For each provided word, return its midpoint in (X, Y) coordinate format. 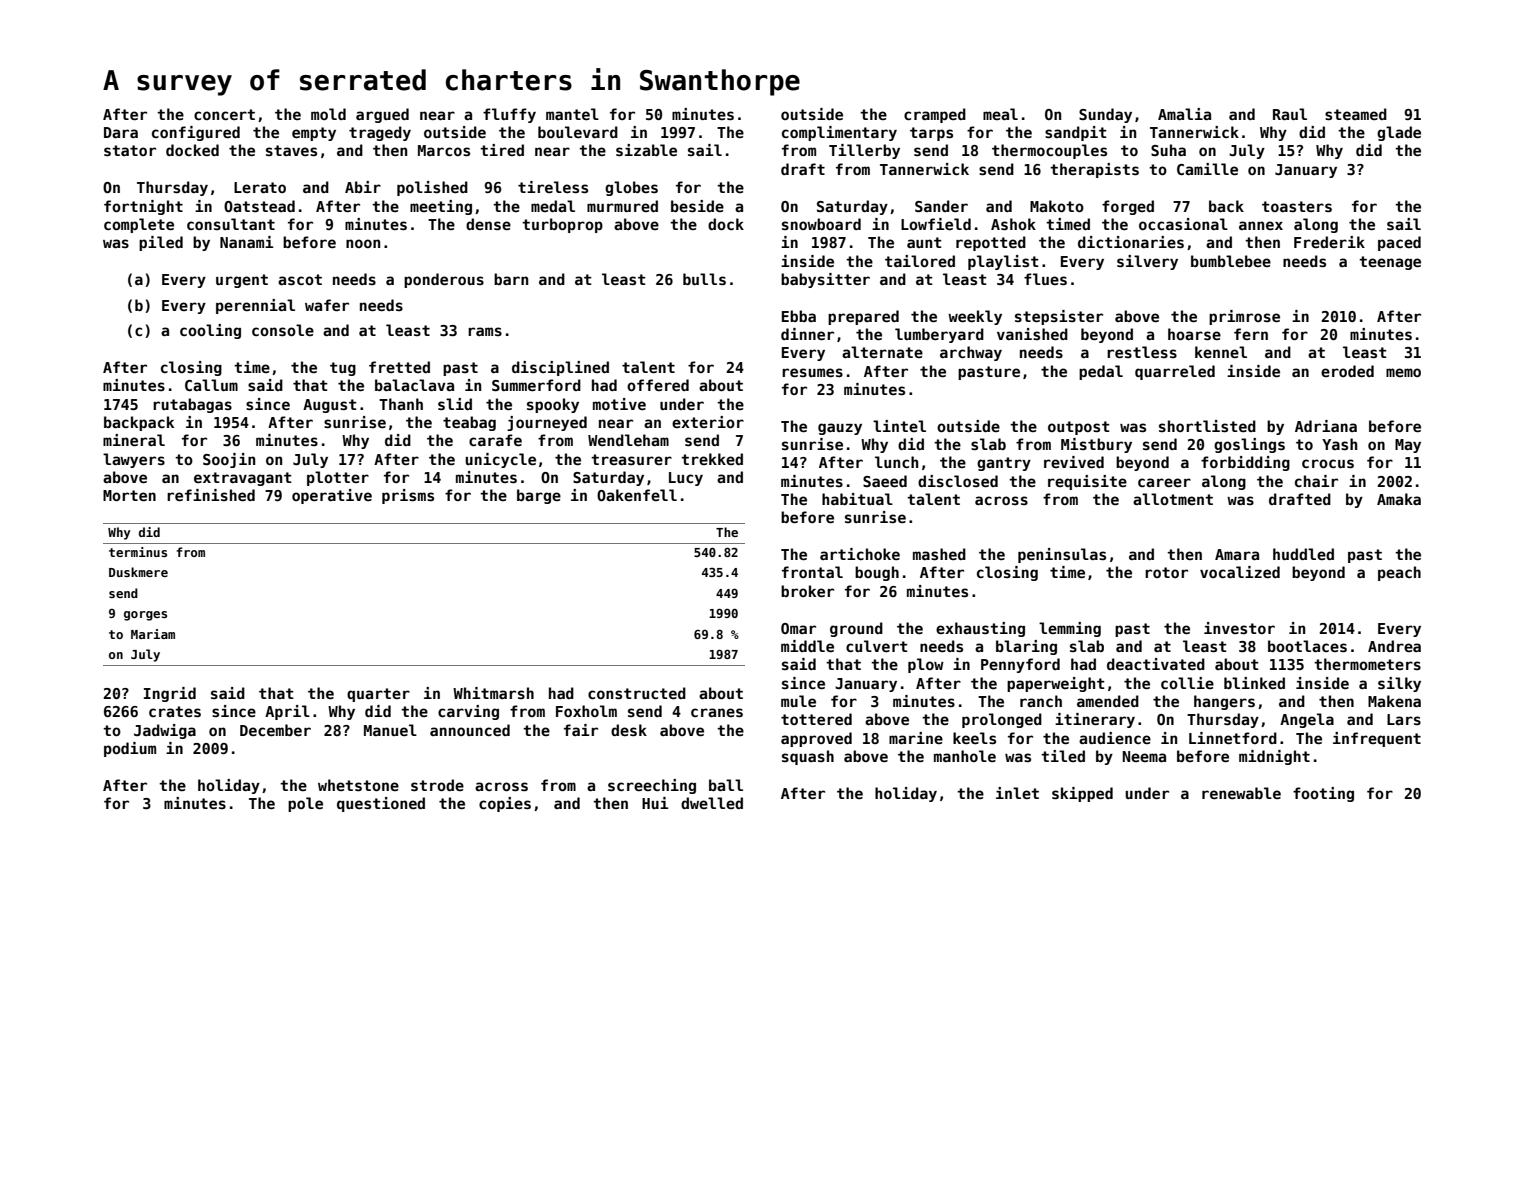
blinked (1254, 683)
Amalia (1184, 114)
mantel (572, 114)
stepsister (1059, 317)
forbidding (1245, 463)
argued (382, 115)
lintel (899, 426)
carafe (495, 440)
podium (130, 749)
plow (926, 665)
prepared (863, 317)
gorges (145, 616)
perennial (255, 306)
